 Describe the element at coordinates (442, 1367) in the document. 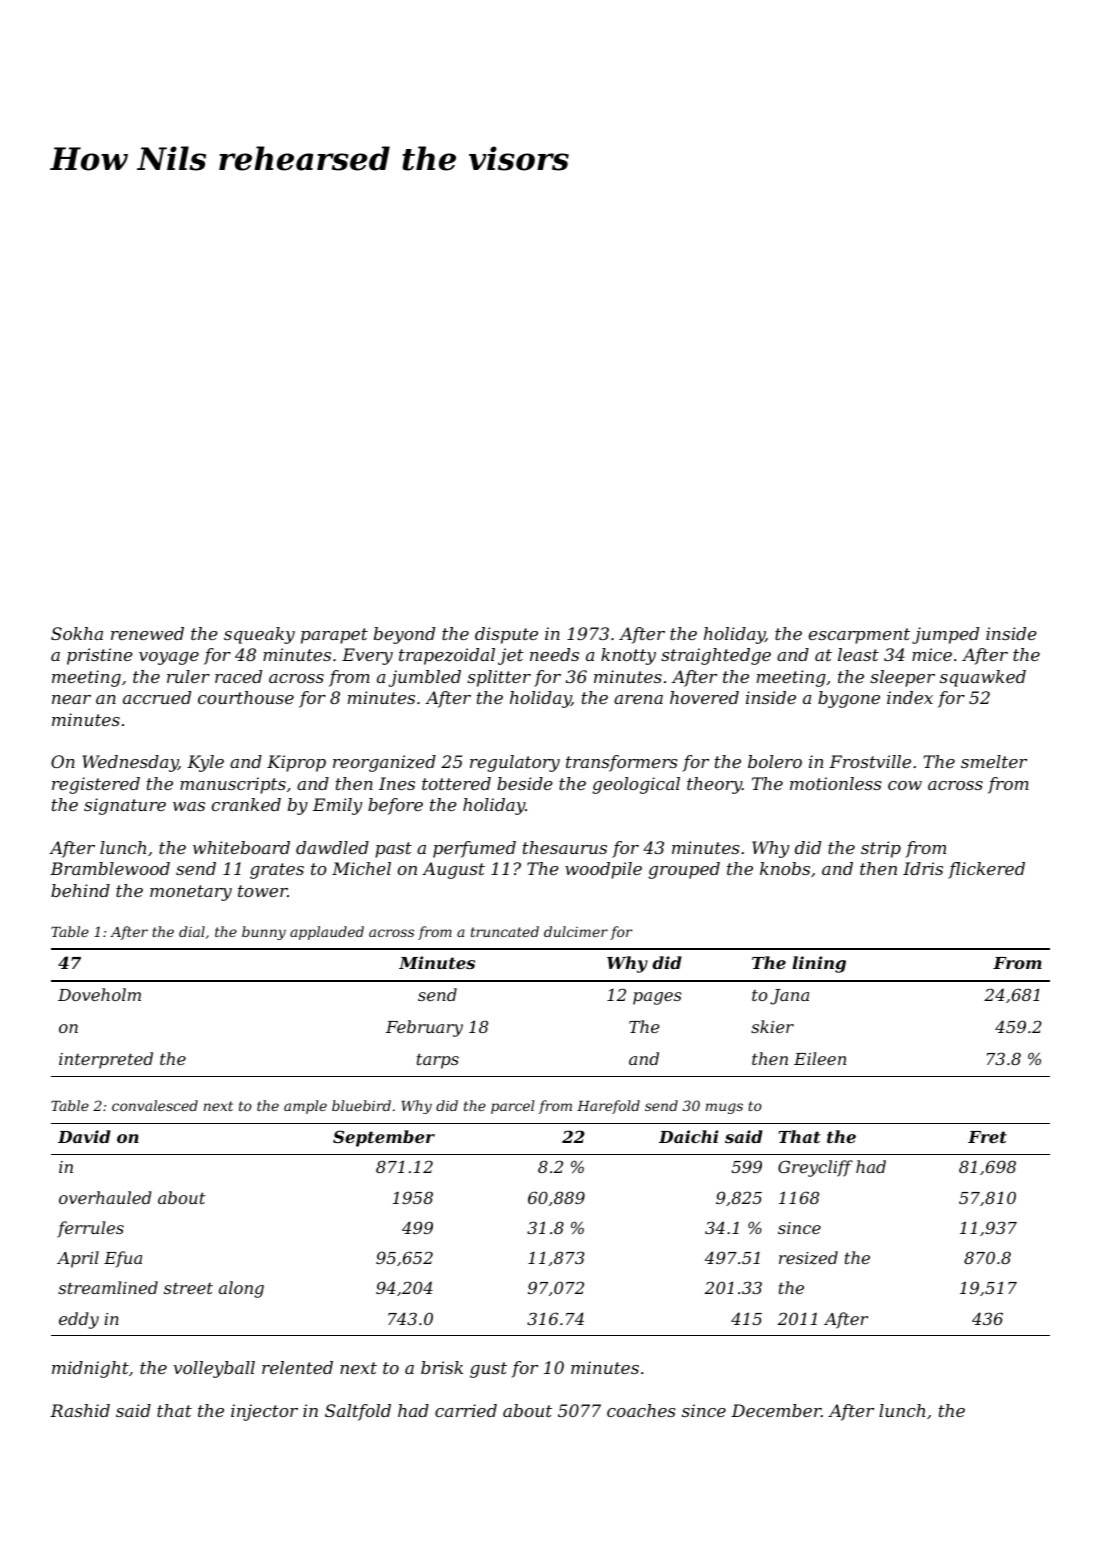

I see `brisk` at that location.
